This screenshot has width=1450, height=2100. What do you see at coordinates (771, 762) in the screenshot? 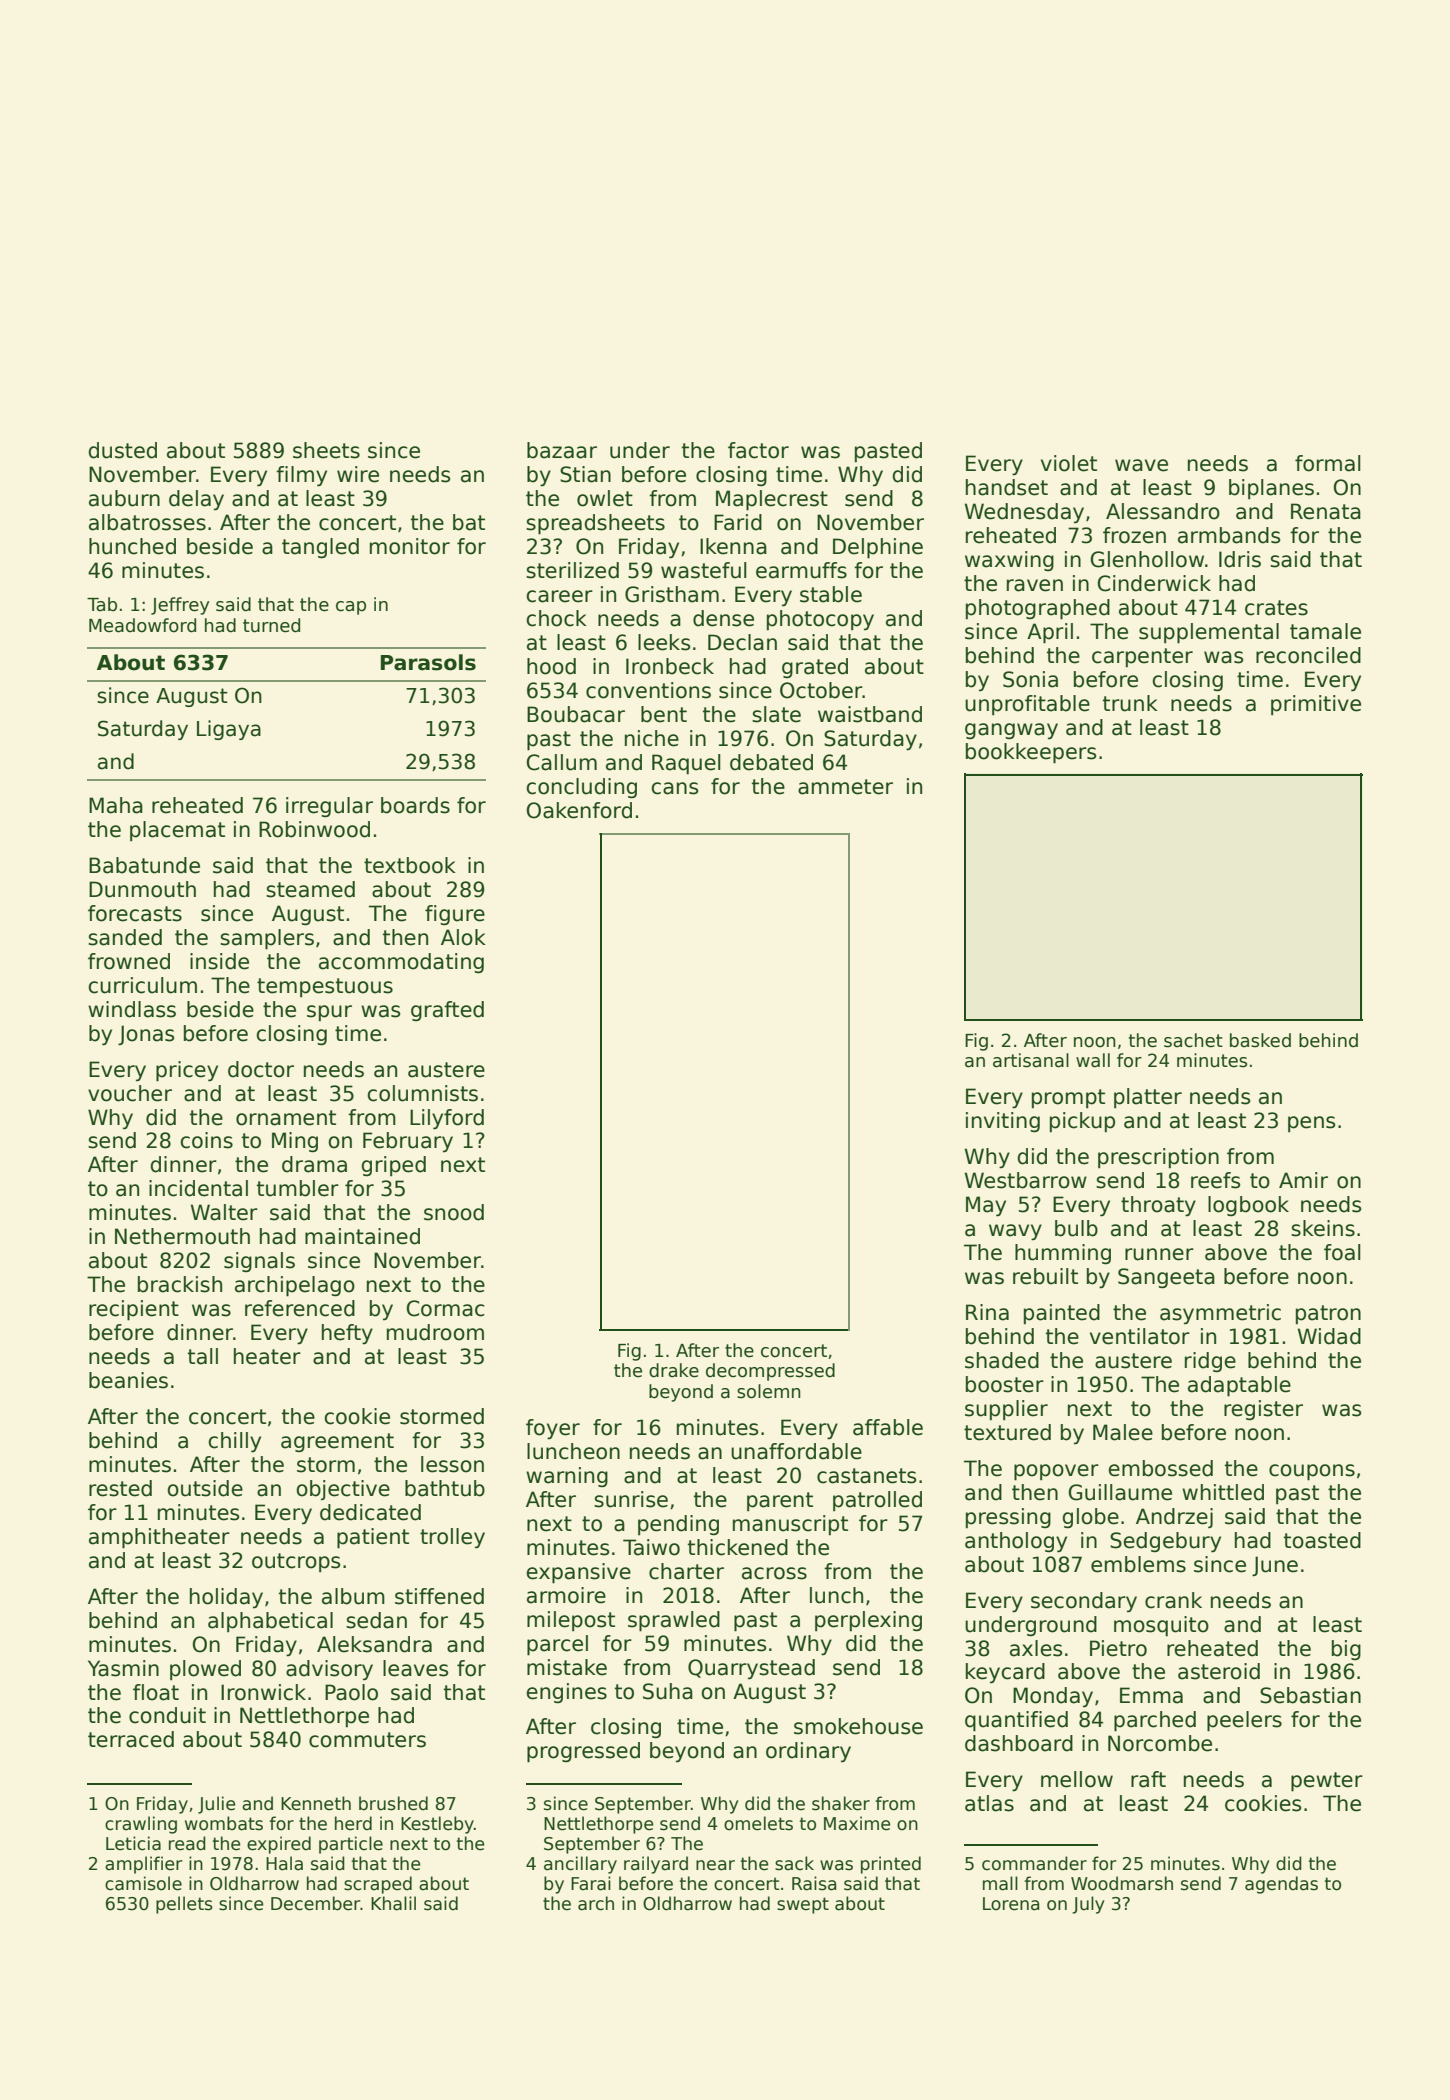
I see `debated` at bounding box center [771, 762].
